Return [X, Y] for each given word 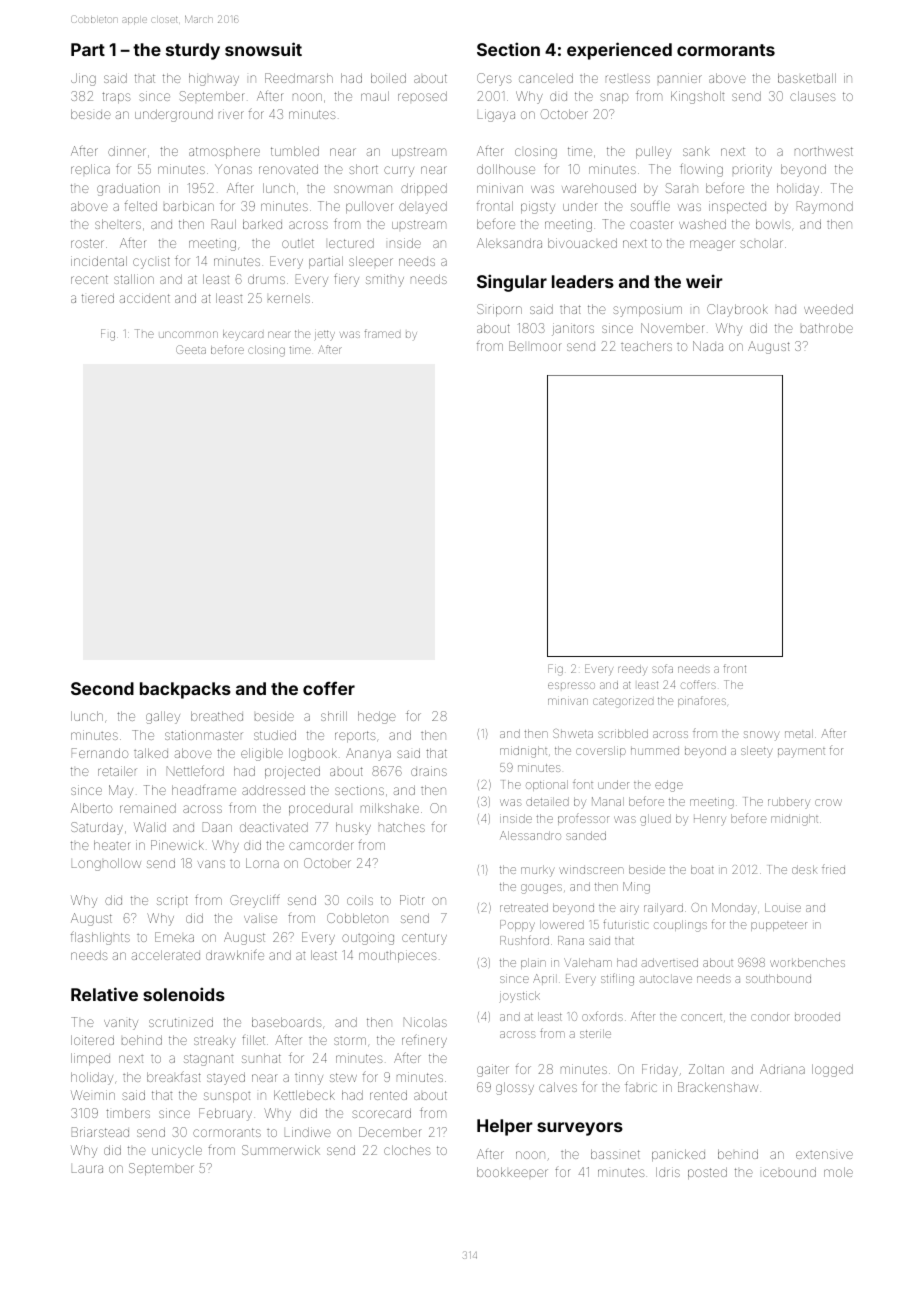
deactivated [274, 827]
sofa [662, 668]
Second [102, 688]
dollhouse [506, 169]
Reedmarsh [299, 78]
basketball [807, 78]
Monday [734, 909]
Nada [708, 346]
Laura [87, 1169]
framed [382, 333]
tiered [98, 298]
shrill [334, 716]
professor [583, 819]
